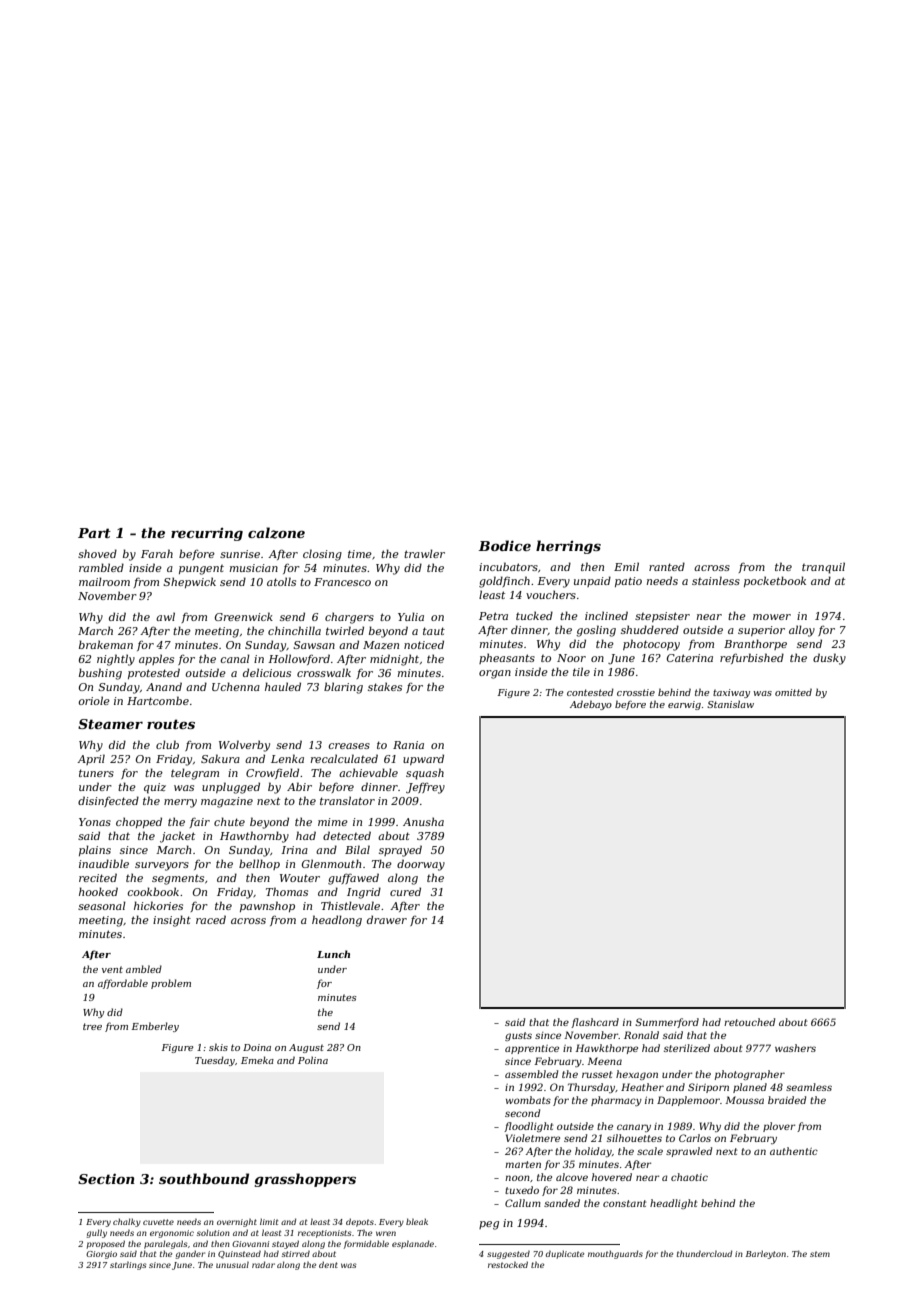  What do you see at coordinates (667, 566) in the screenshot?
I see `ranted` at bounding box center [667, 566].
